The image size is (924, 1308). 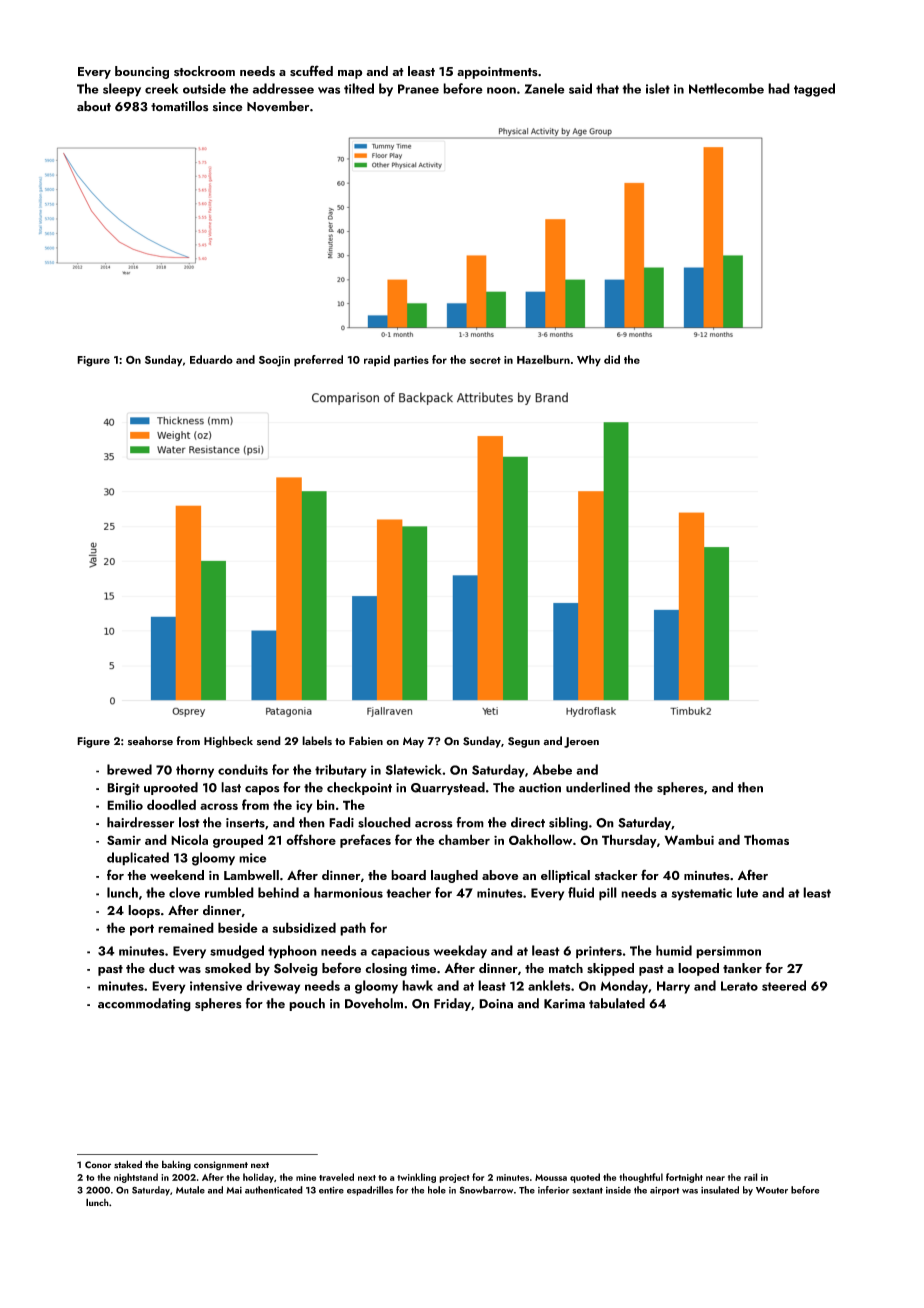 I want to click on match, so click(x=566, y=968).
